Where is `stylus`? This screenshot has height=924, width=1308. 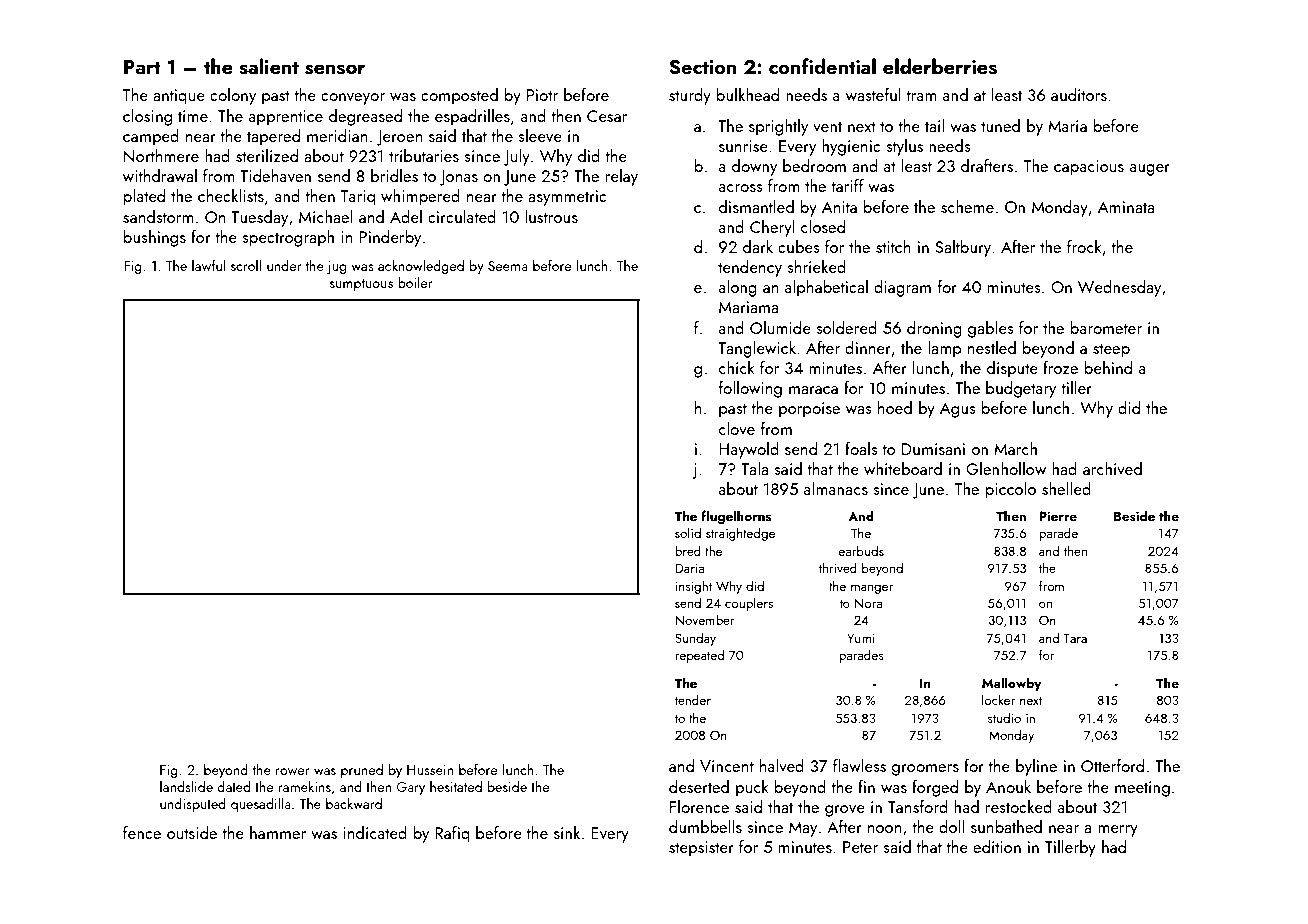
stylus is located at coordinates (904, 147).
